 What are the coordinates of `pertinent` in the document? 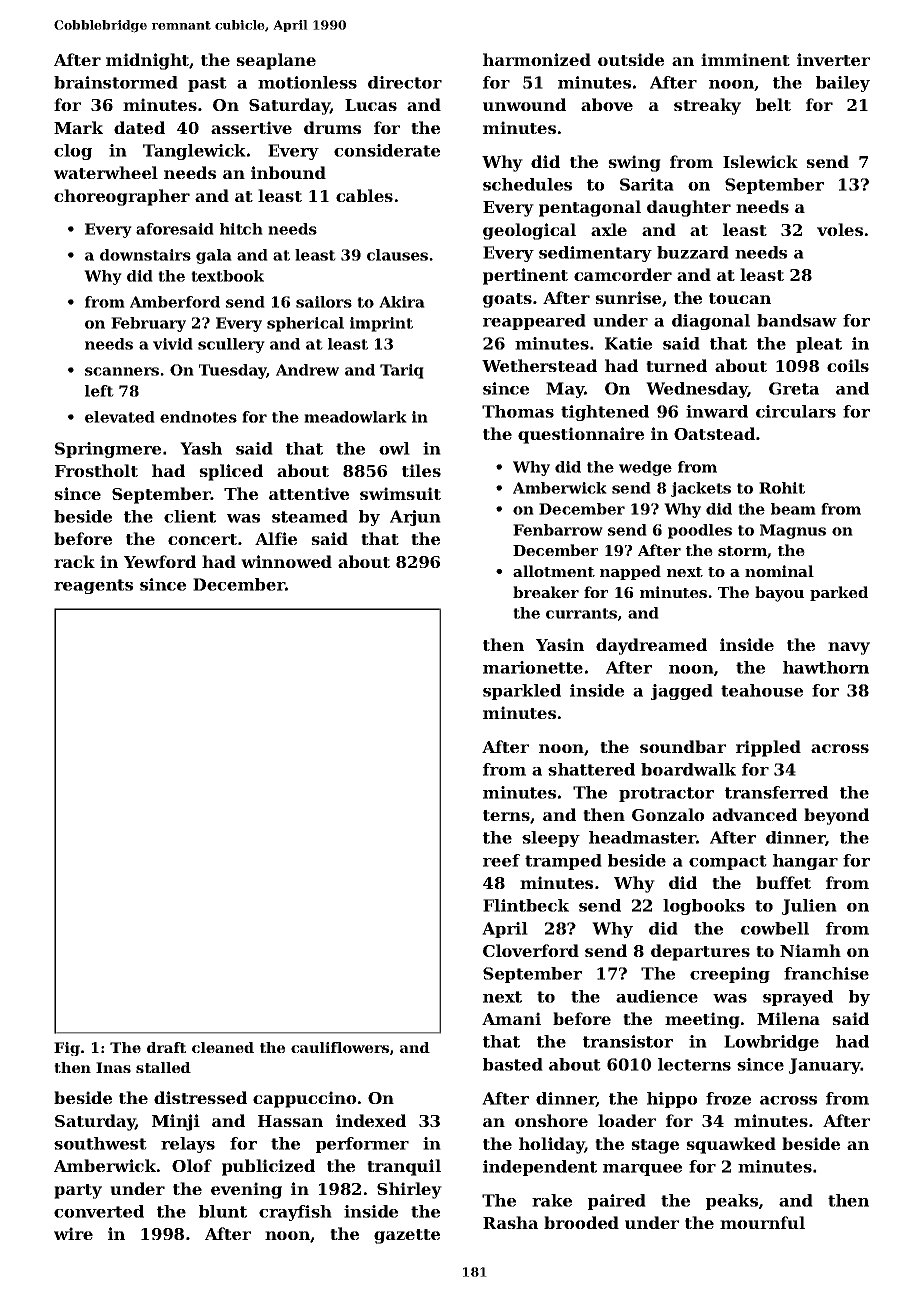 It's located at (525, 276).
